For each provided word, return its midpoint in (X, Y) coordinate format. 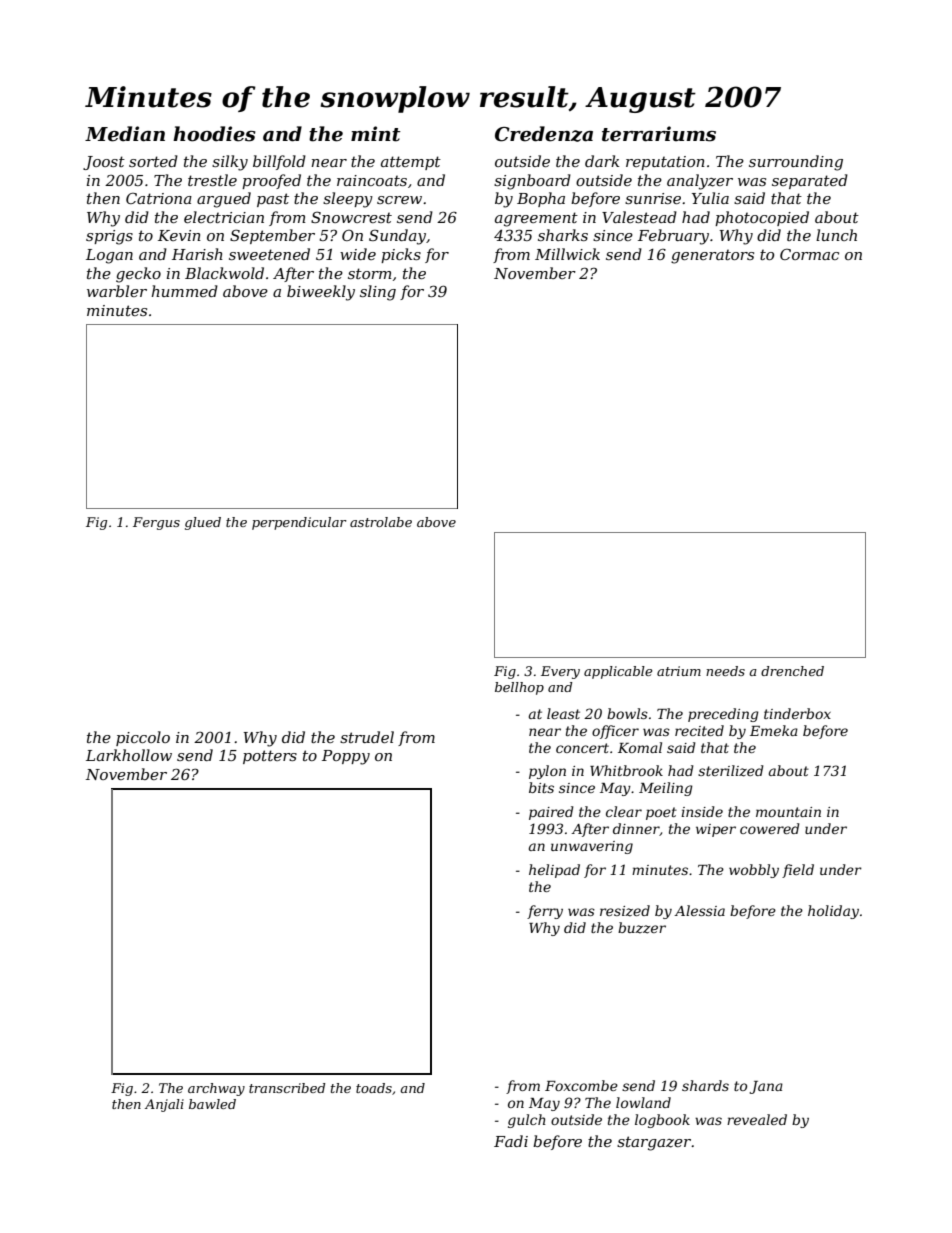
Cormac (809, 254)
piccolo (143, 738)
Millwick (567, 254)
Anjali (164, 1105)
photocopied (762, 218)
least (563, 713)
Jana (766, 1087)
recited (699, 730)
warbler (117, 291)
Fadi (511, 1141)
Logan (109, 256)
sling (378, 293)
